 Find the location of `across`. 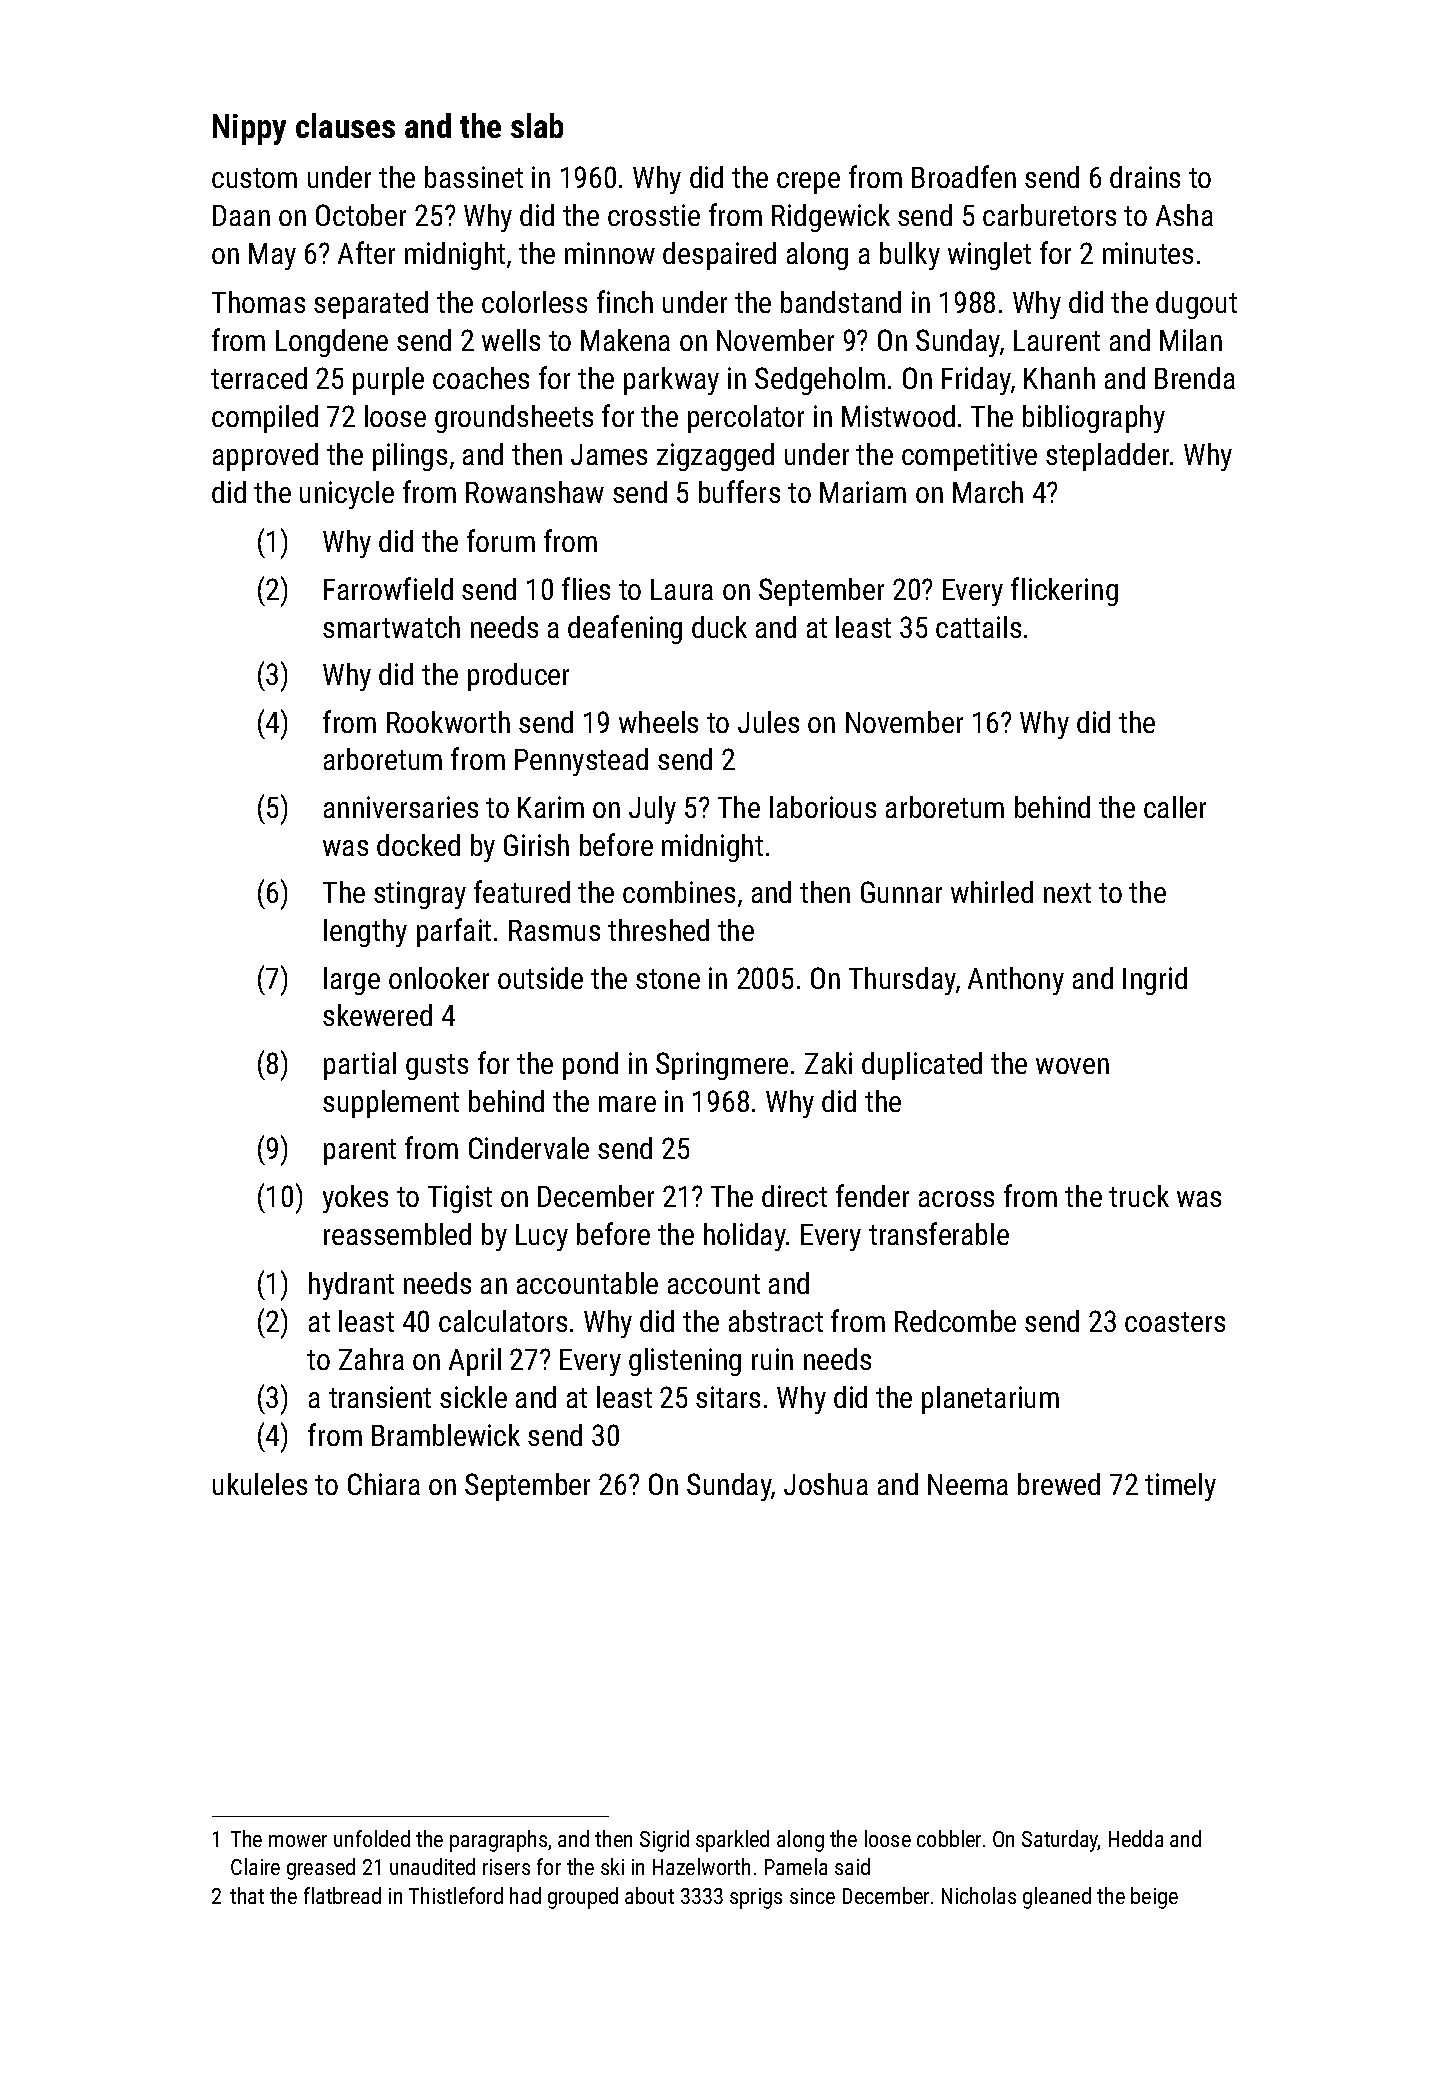

across is located at coordinates (956, 1199).
